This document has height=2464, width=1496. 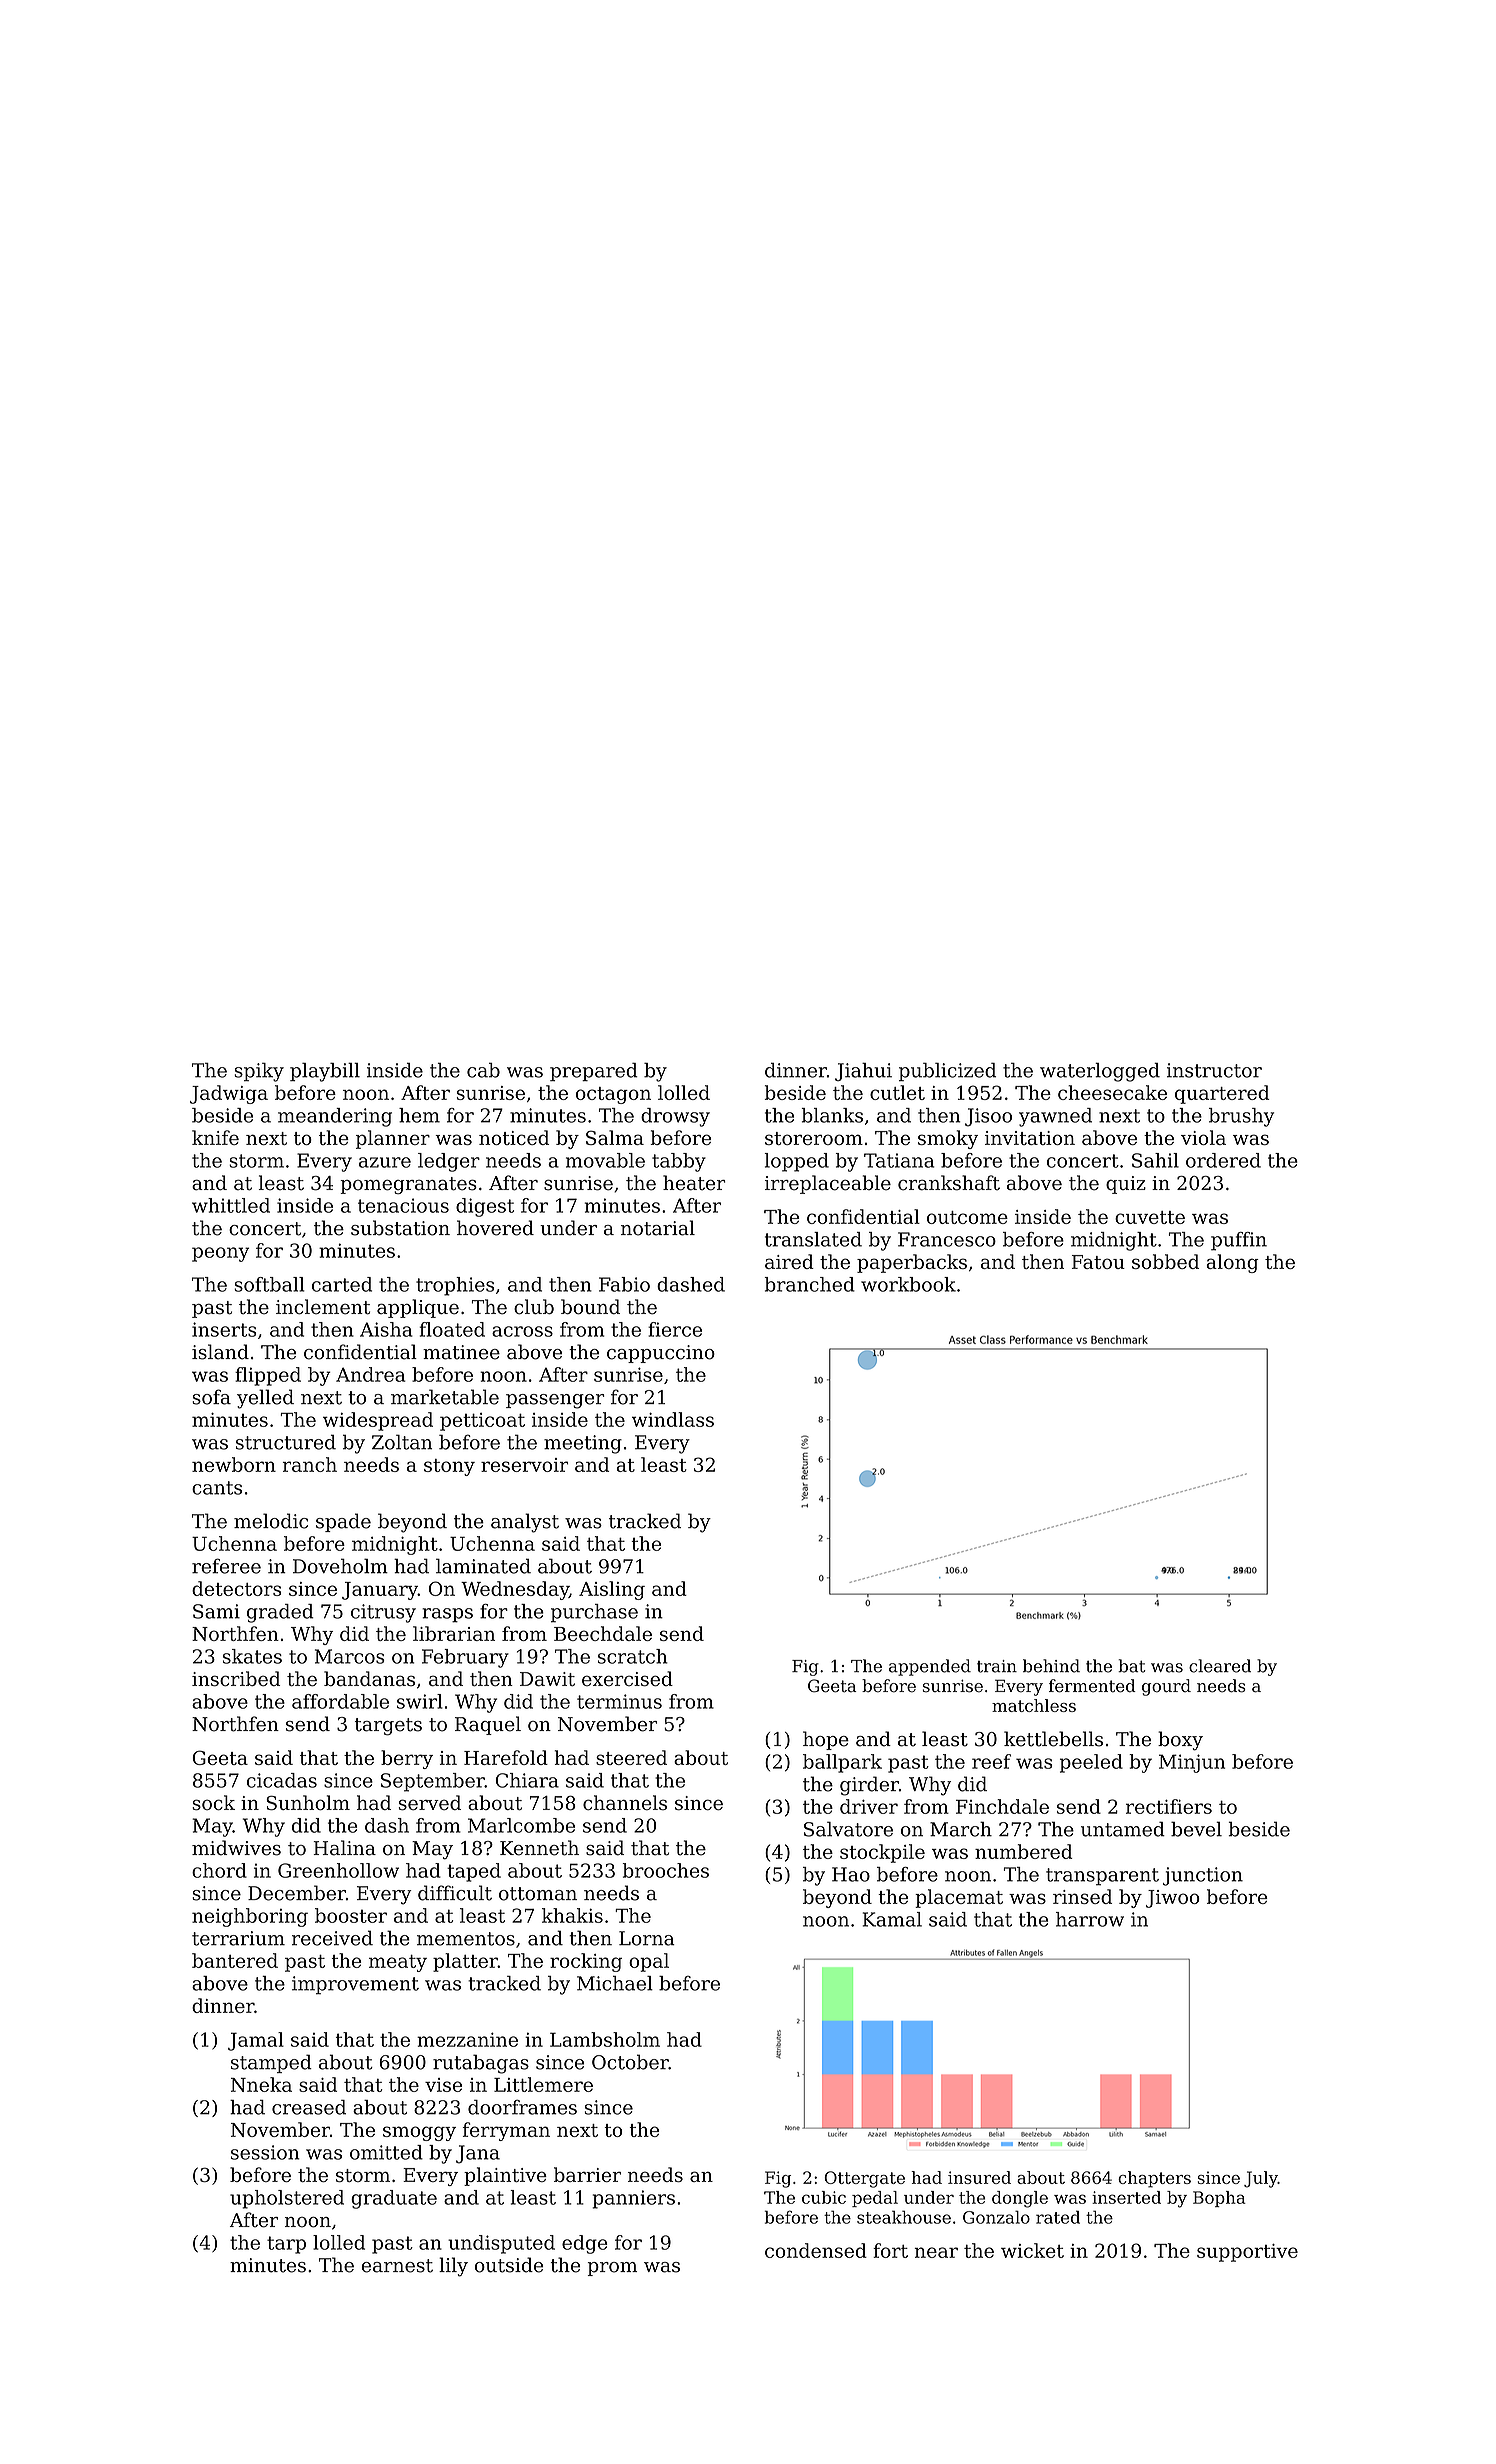 What do you see at coordinates (286, 2245) in the document?
I see `tarp` at bounding box center [286, 2245].
